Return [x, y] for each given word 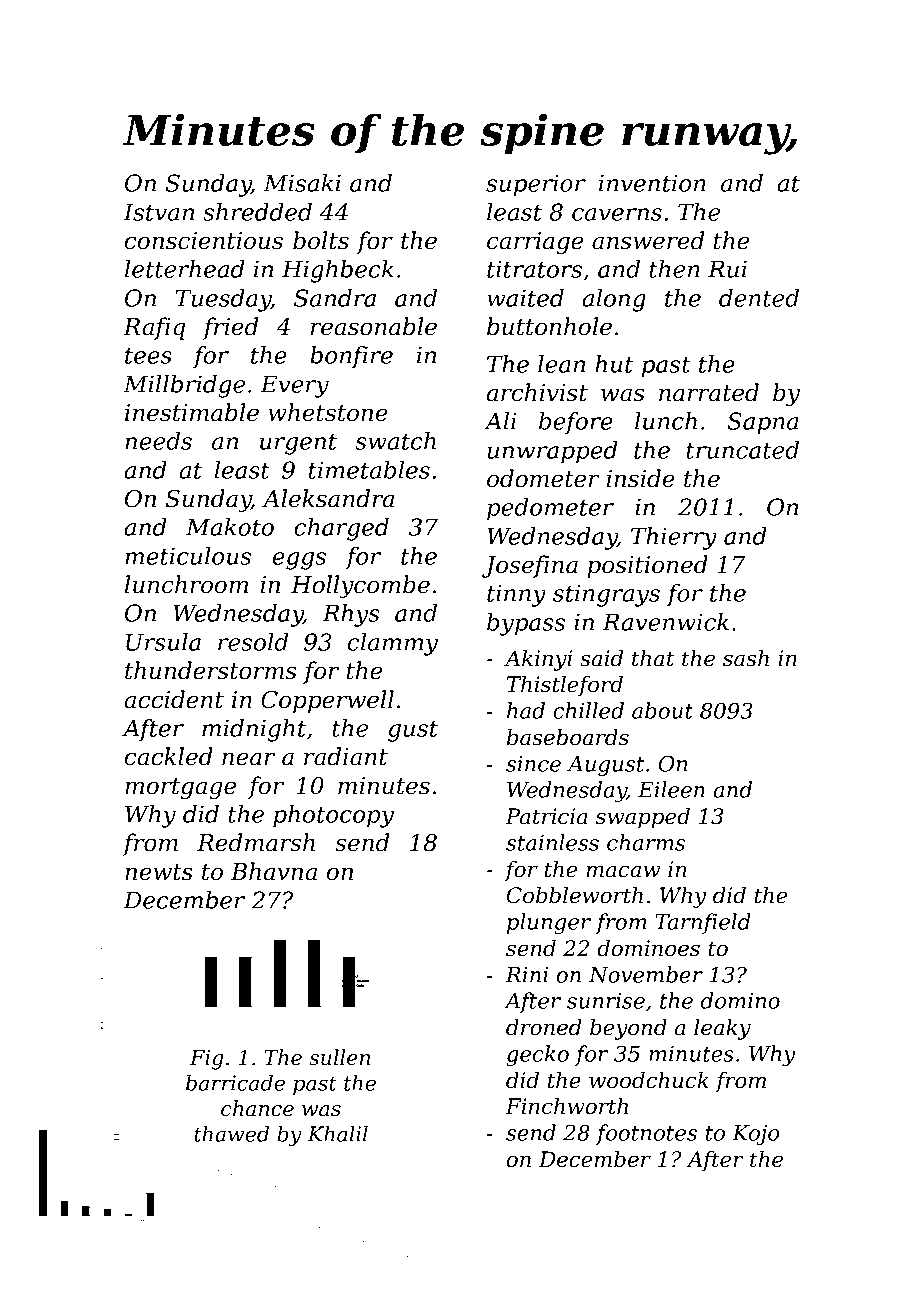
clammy [393, 644]
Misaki [302, 183]
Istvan [158, 212]
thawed [231, 1134]
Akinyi [538, 660]
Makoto [230, 527]
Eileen [671, 789]
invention [652, 183]
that [653, 658]
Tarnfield [703, 923]
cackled [169, 756]
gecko [537, 1055]
